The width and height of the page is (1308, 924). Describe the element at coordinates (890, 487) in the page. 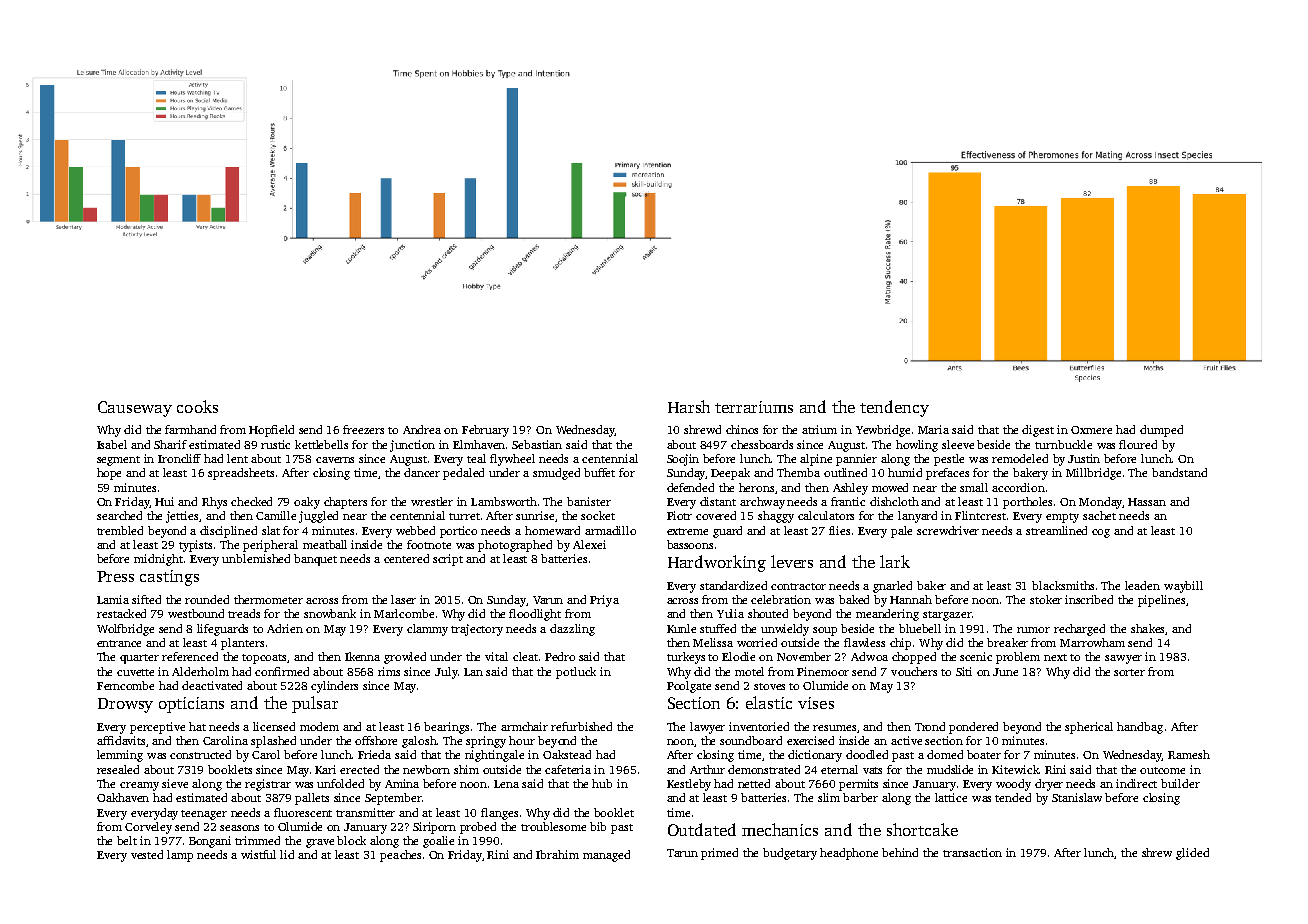

I see `mowed` at that location.
